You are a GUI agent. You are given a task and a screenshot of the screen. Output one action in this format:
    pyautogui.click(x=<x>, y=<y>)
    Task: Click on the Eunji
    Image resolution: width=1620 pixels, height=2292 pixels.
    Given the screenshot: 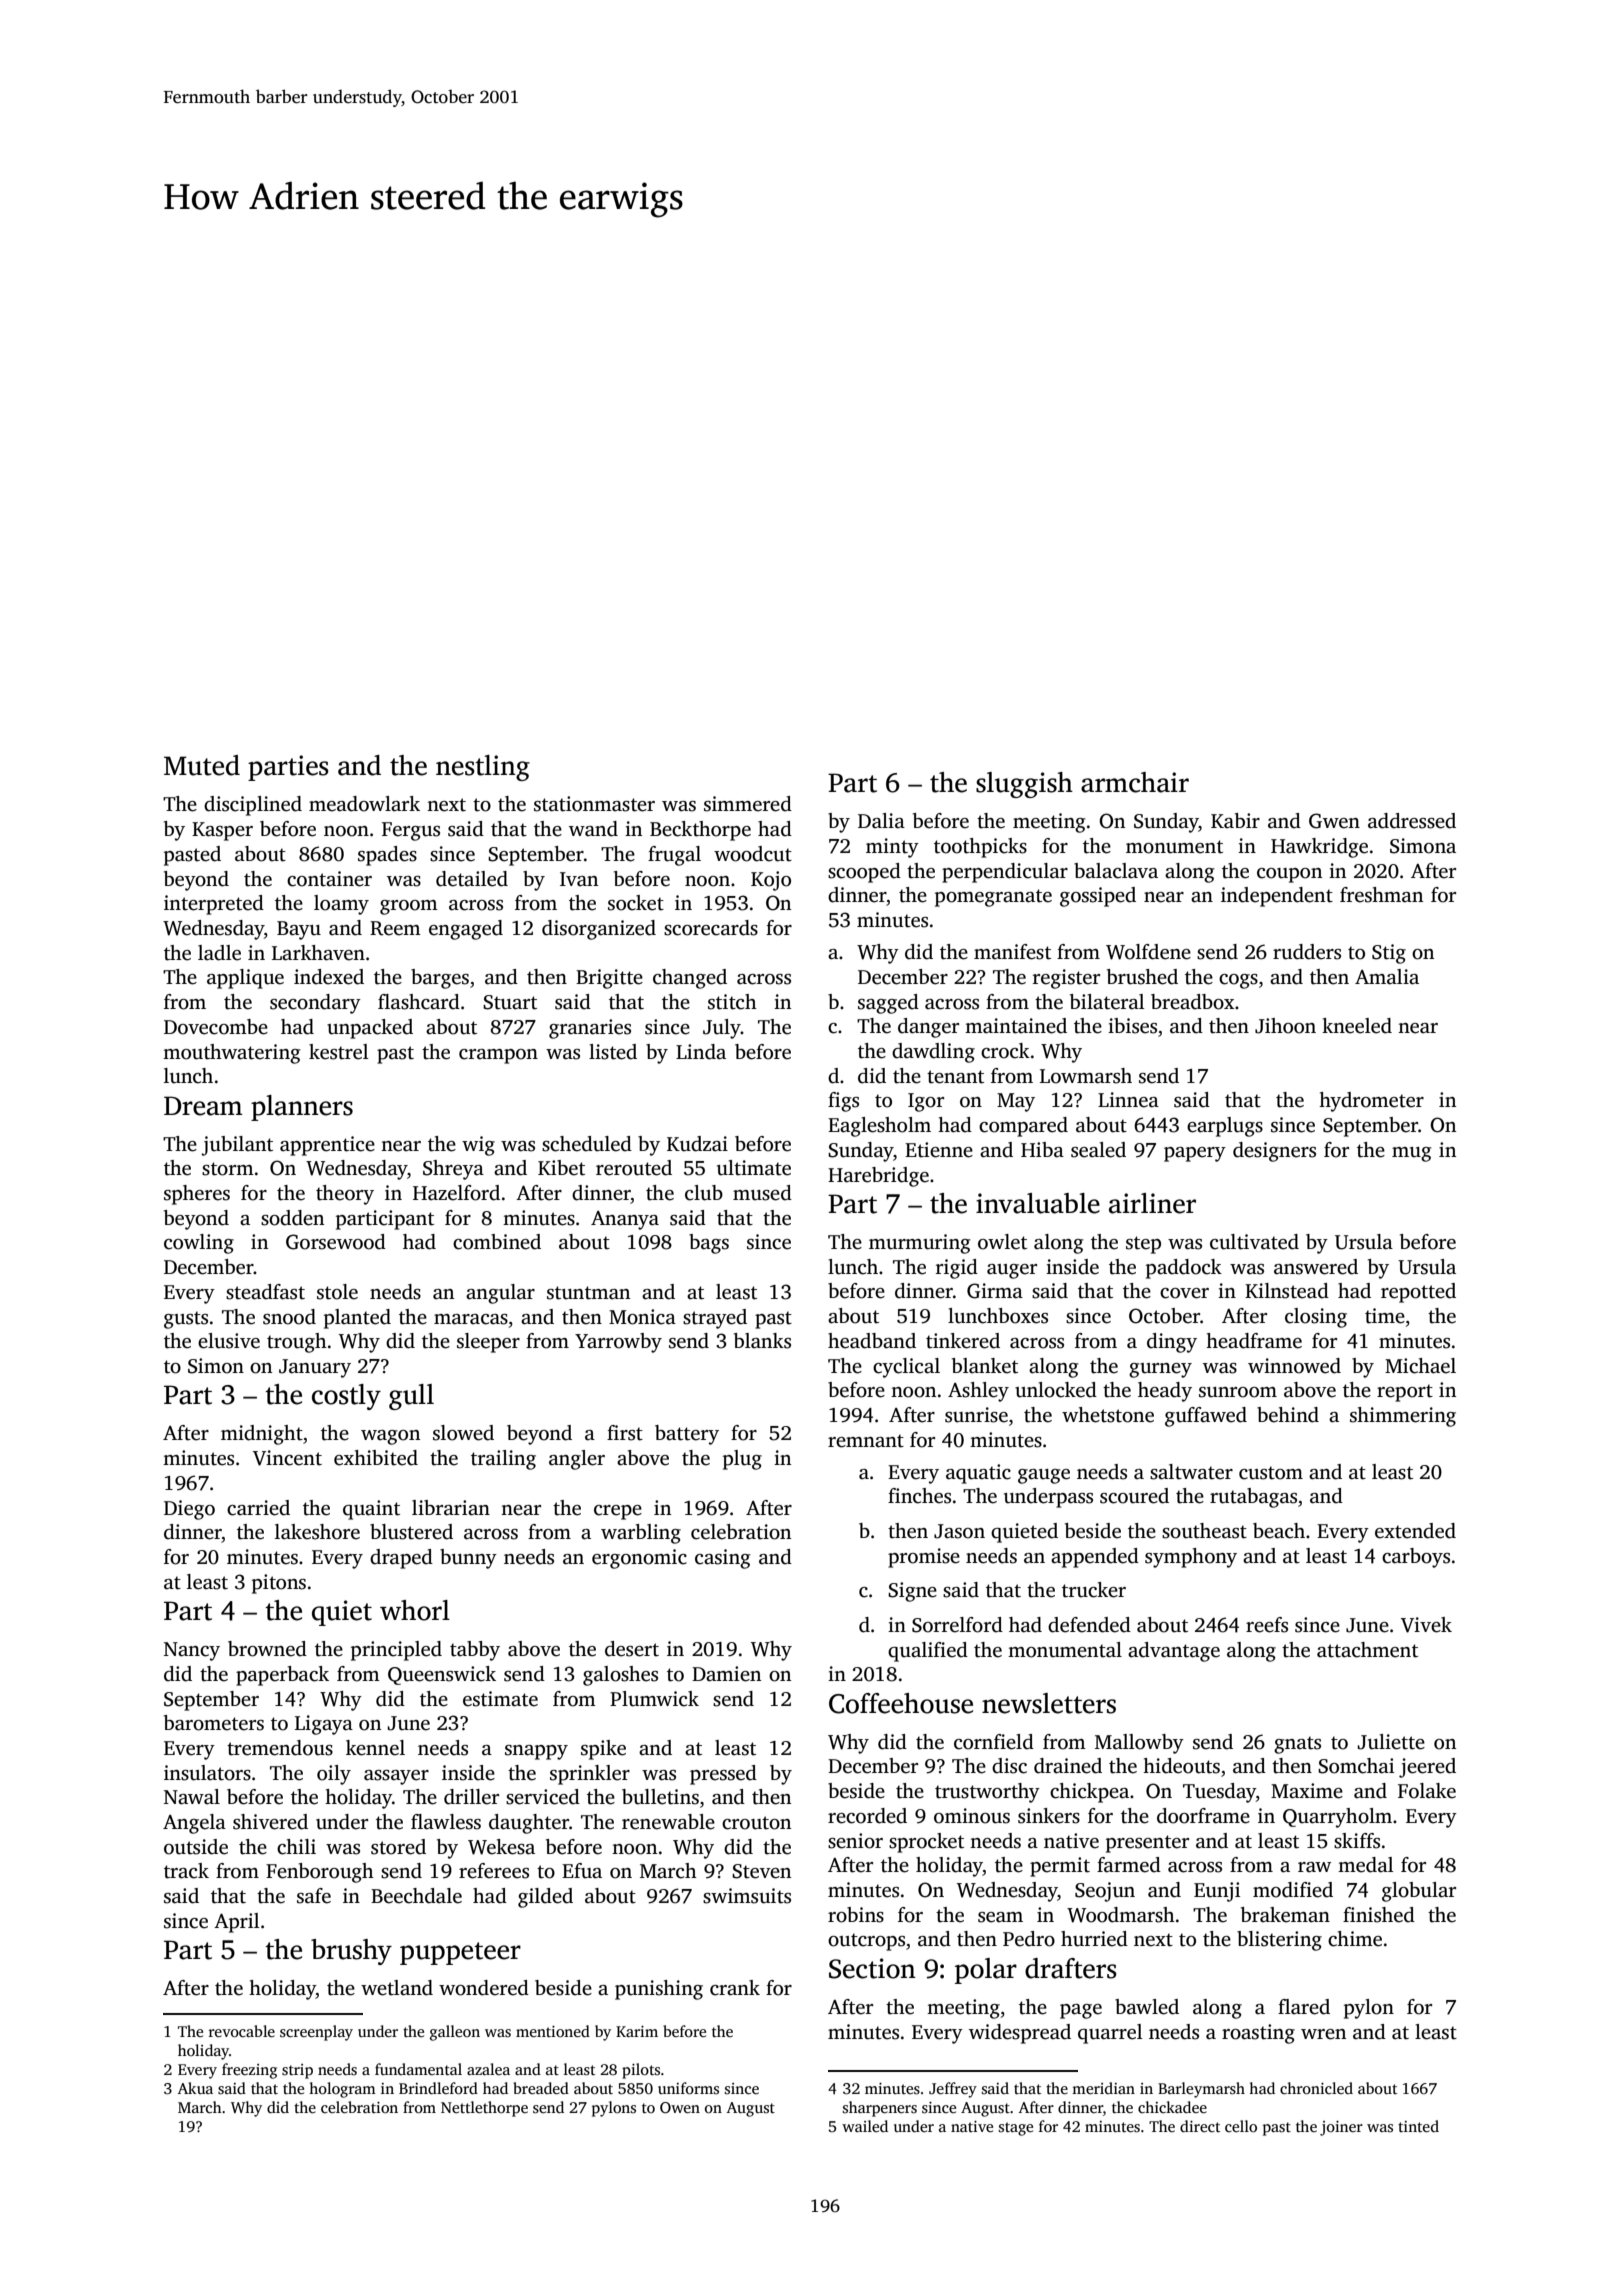 What is the action you would take?
    pyautogui.click(x=1217, y=1892)
